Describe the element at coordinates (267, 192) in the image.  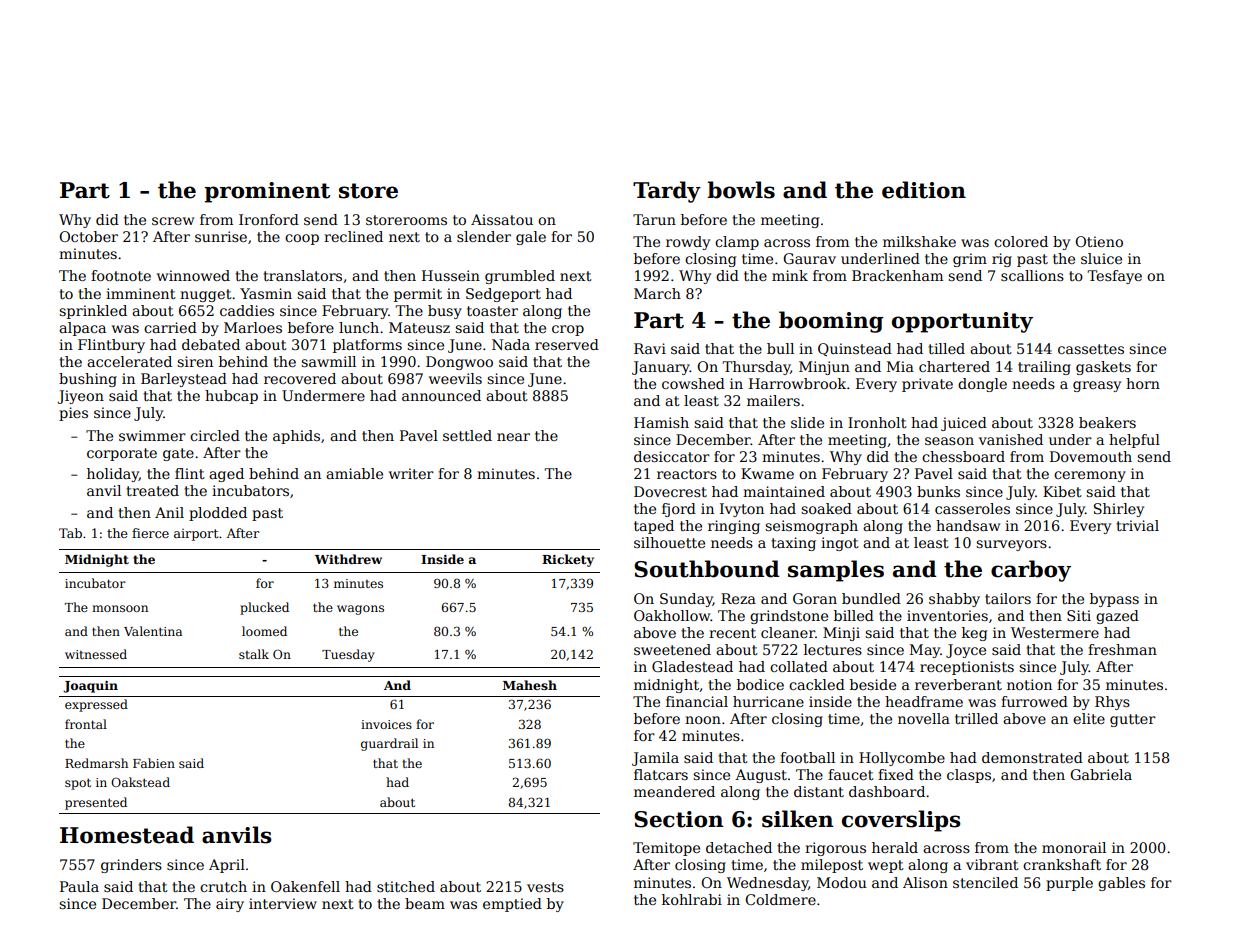
I see `prominent` at that location.
